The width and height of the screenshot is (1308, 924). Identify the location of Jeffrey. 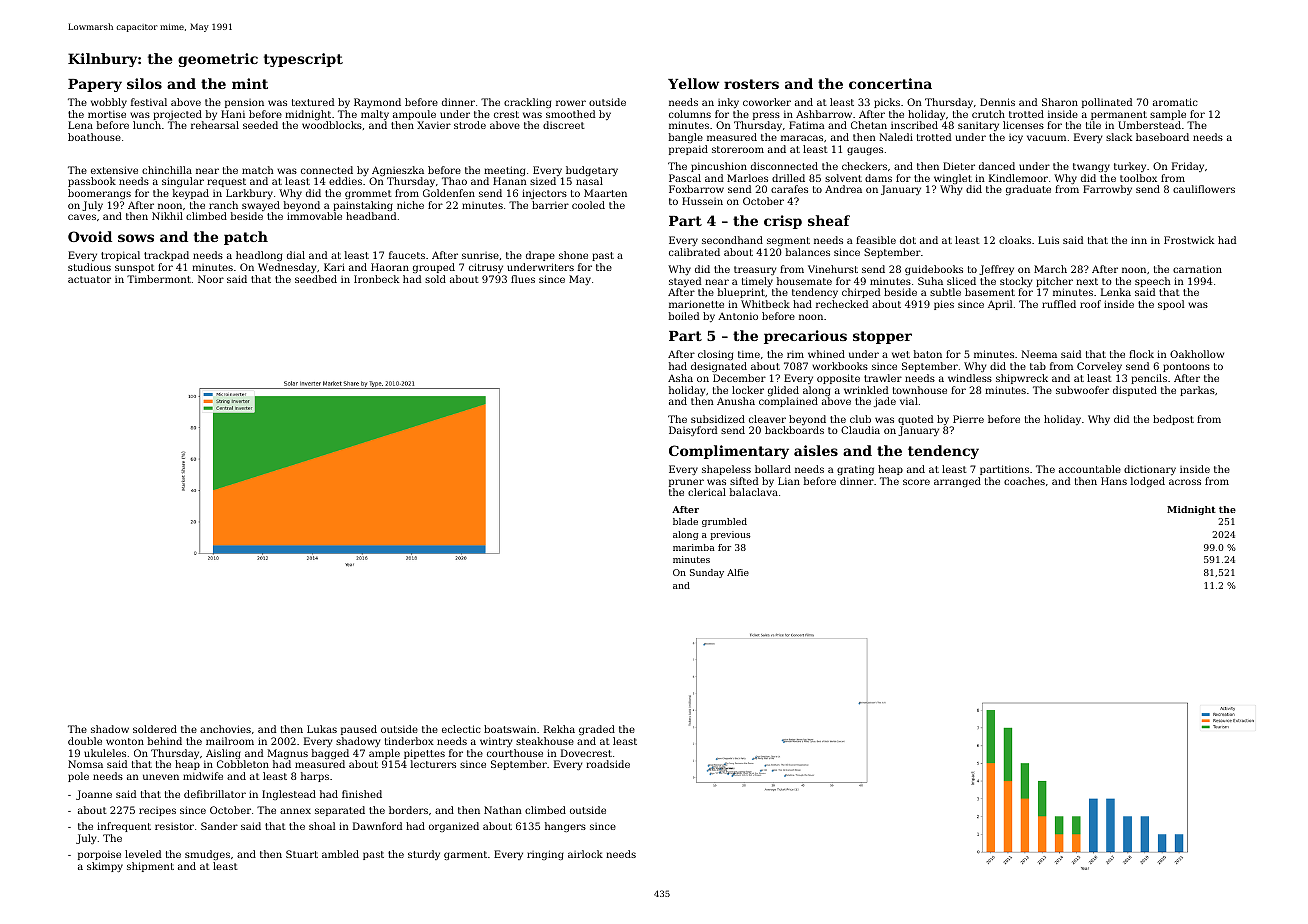
(996, 270).
